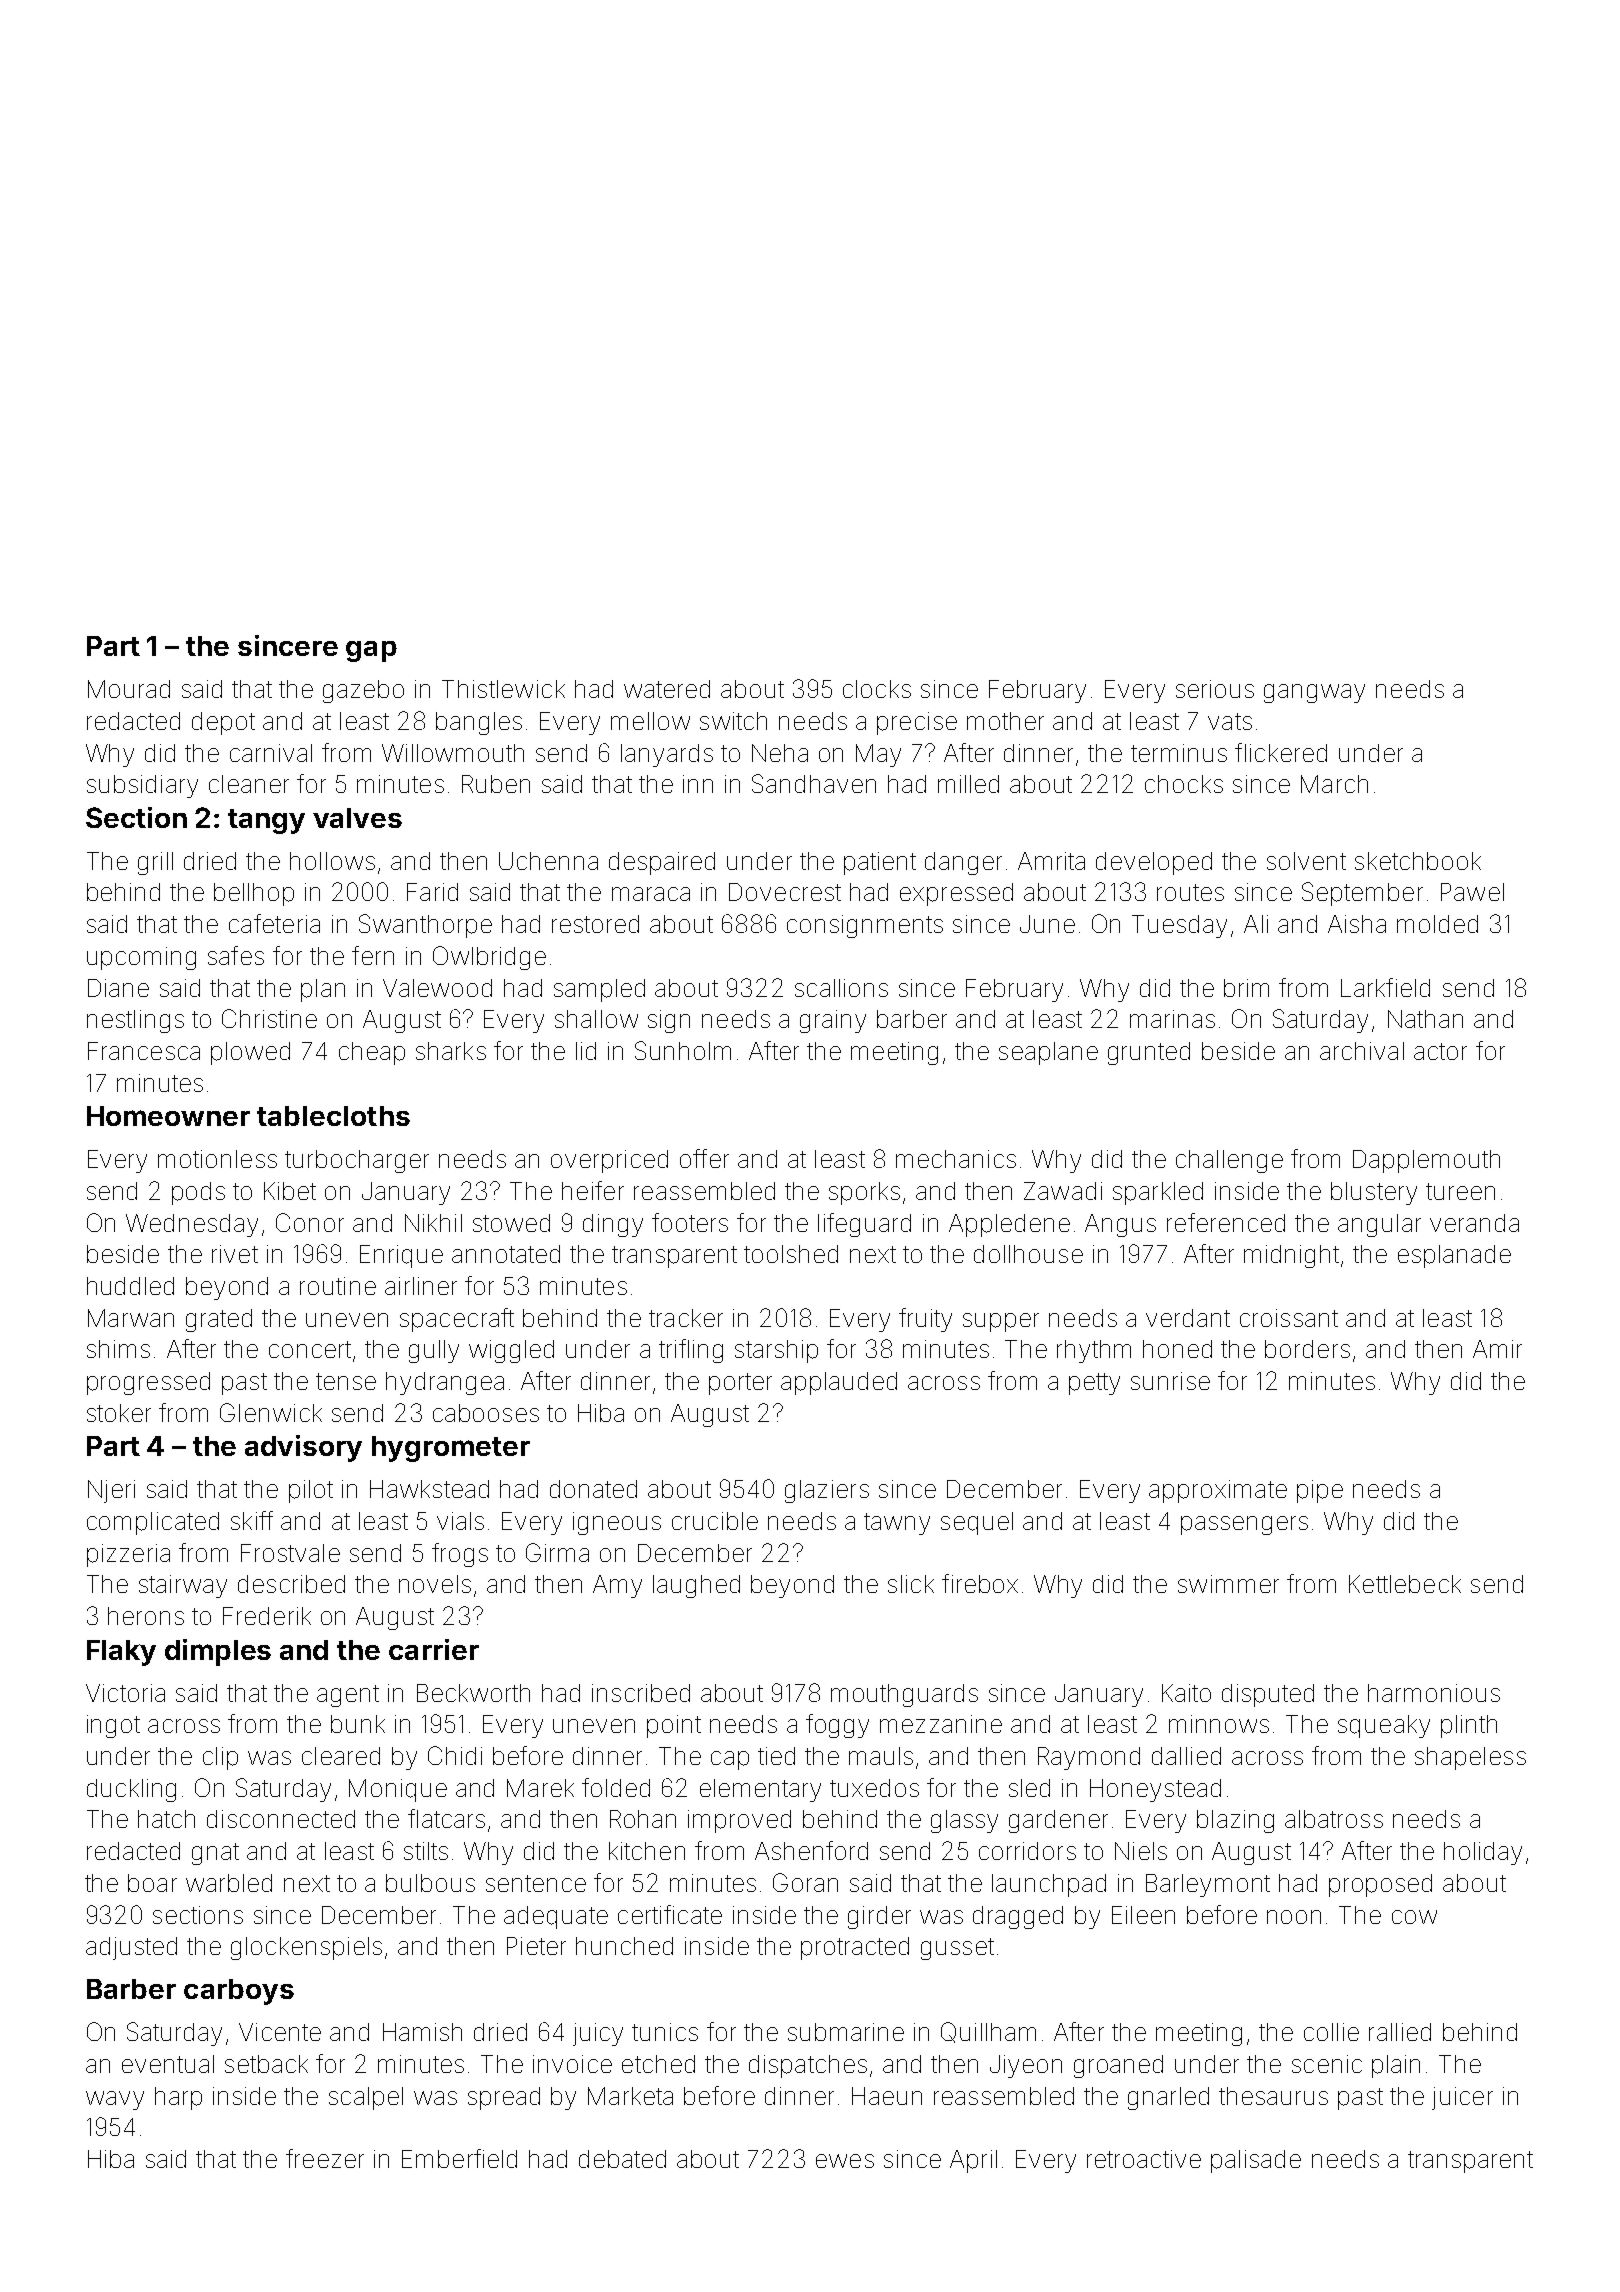 The width and height of the screenshot is (1620, 2292). Describe the element at coordinates (1186, 1693) in the screenshot. I see `Kaito` at that location.
